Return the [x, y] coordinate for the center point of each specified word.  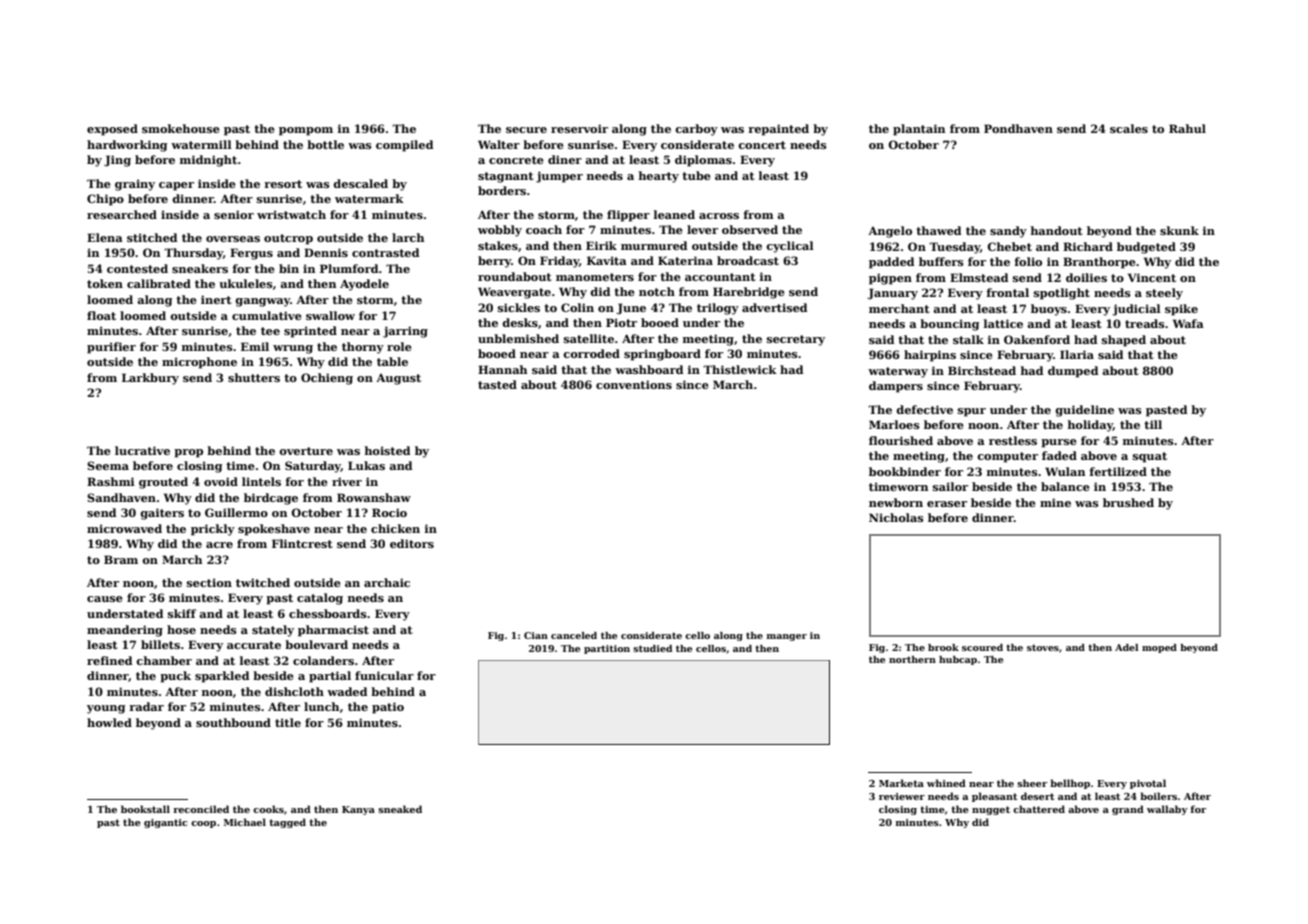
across [719, 216]
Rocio [389, 512]
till [1153, 424]
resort [283, 184]
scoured [982, 647]
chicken [395, 528]
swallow [330, 315]
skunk [1179, 230]
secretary [796, 340]
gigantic [165, 823]
